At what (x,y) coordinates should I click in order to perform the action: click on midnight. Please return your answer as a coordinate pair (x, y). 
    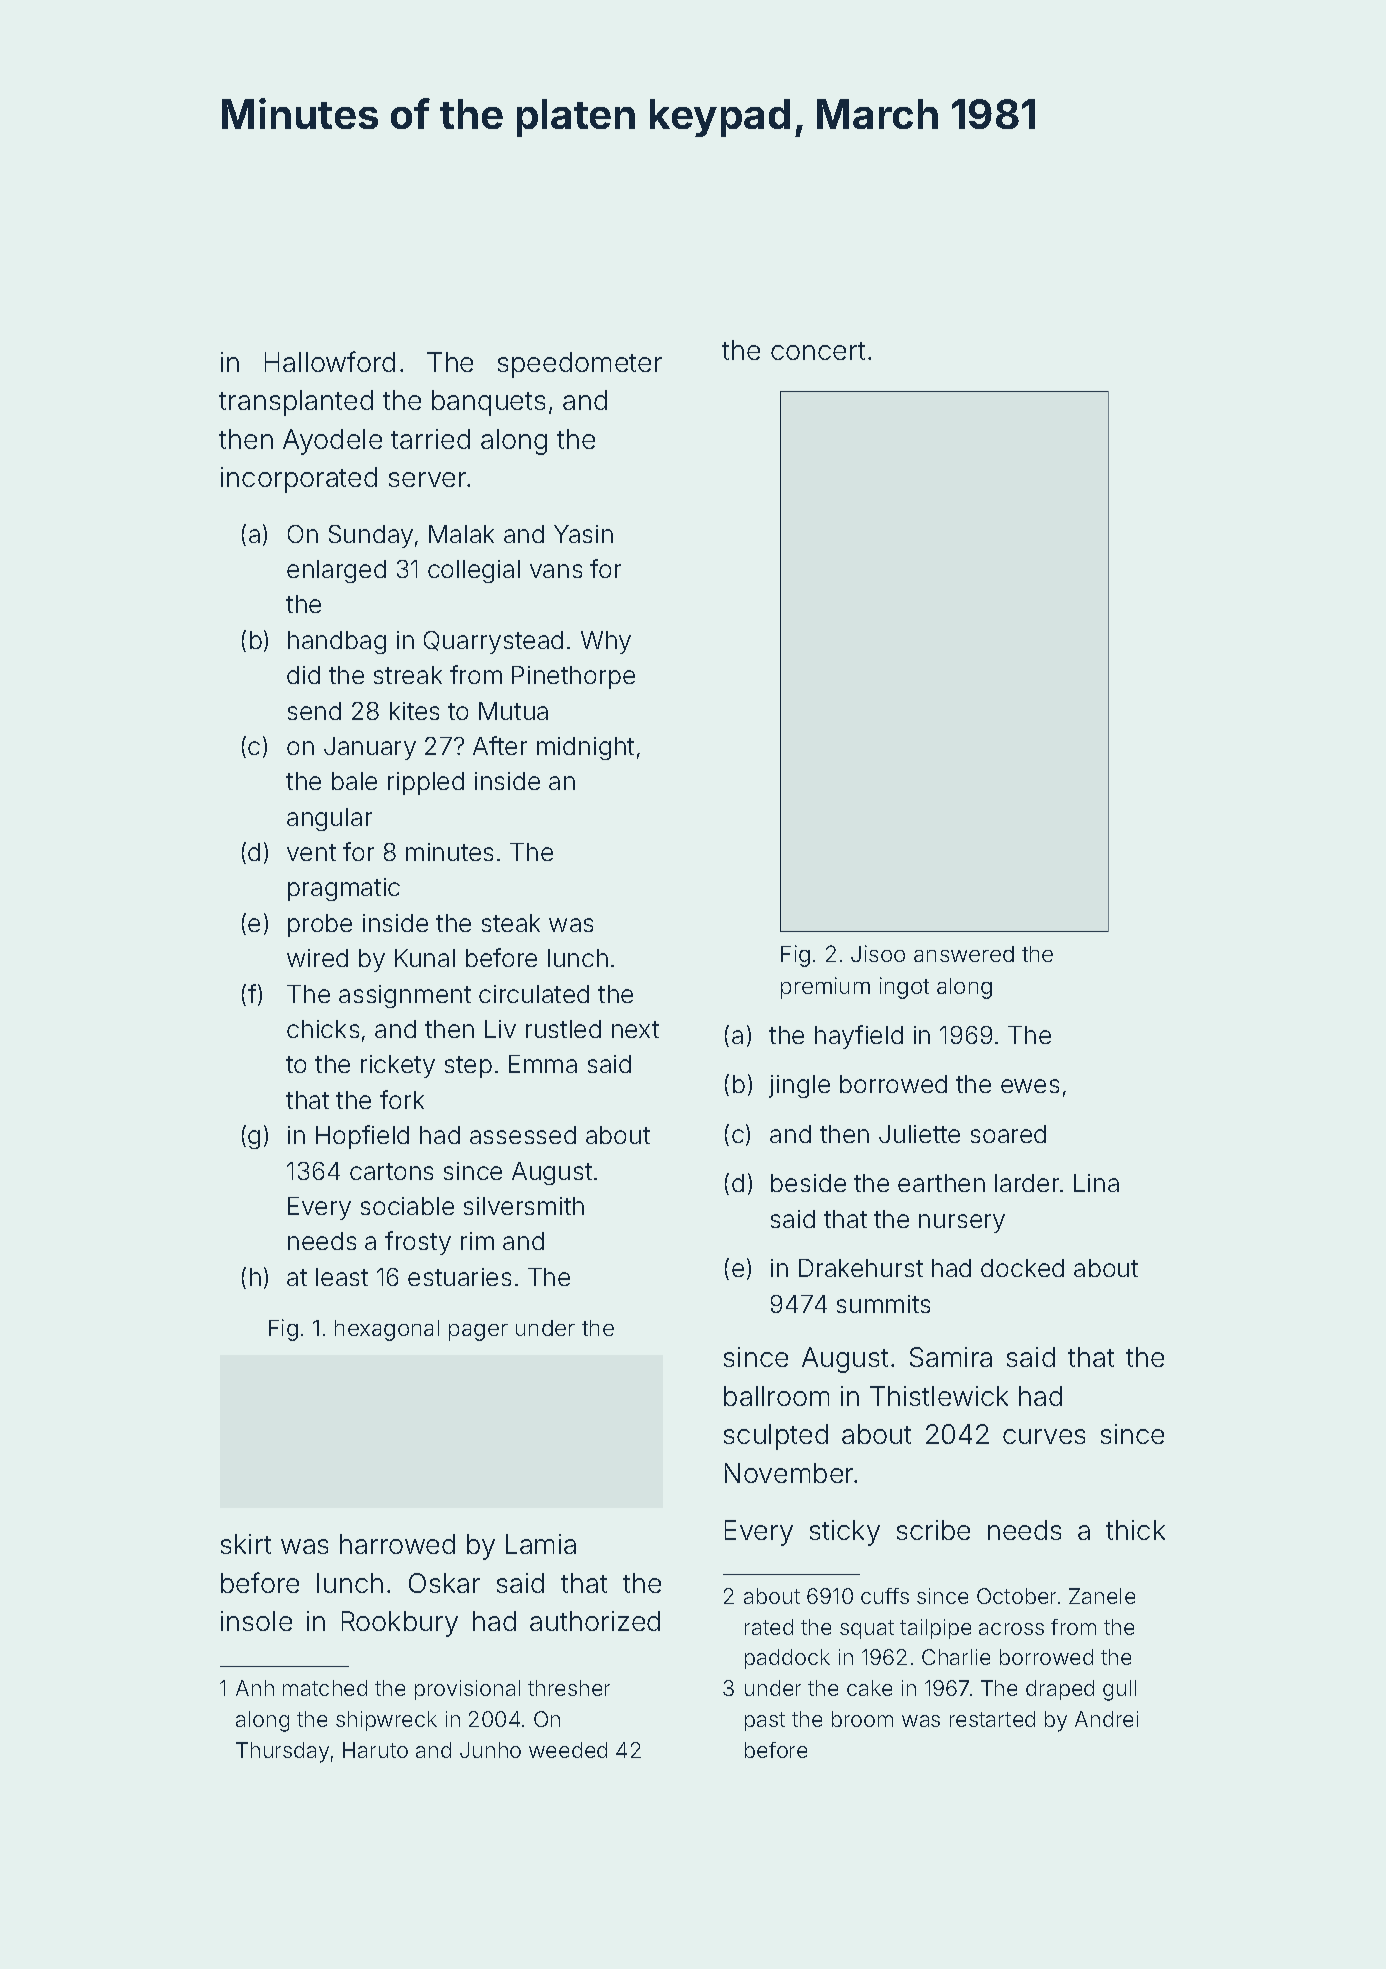
    Looking at the image, I should click on (585, 748).
